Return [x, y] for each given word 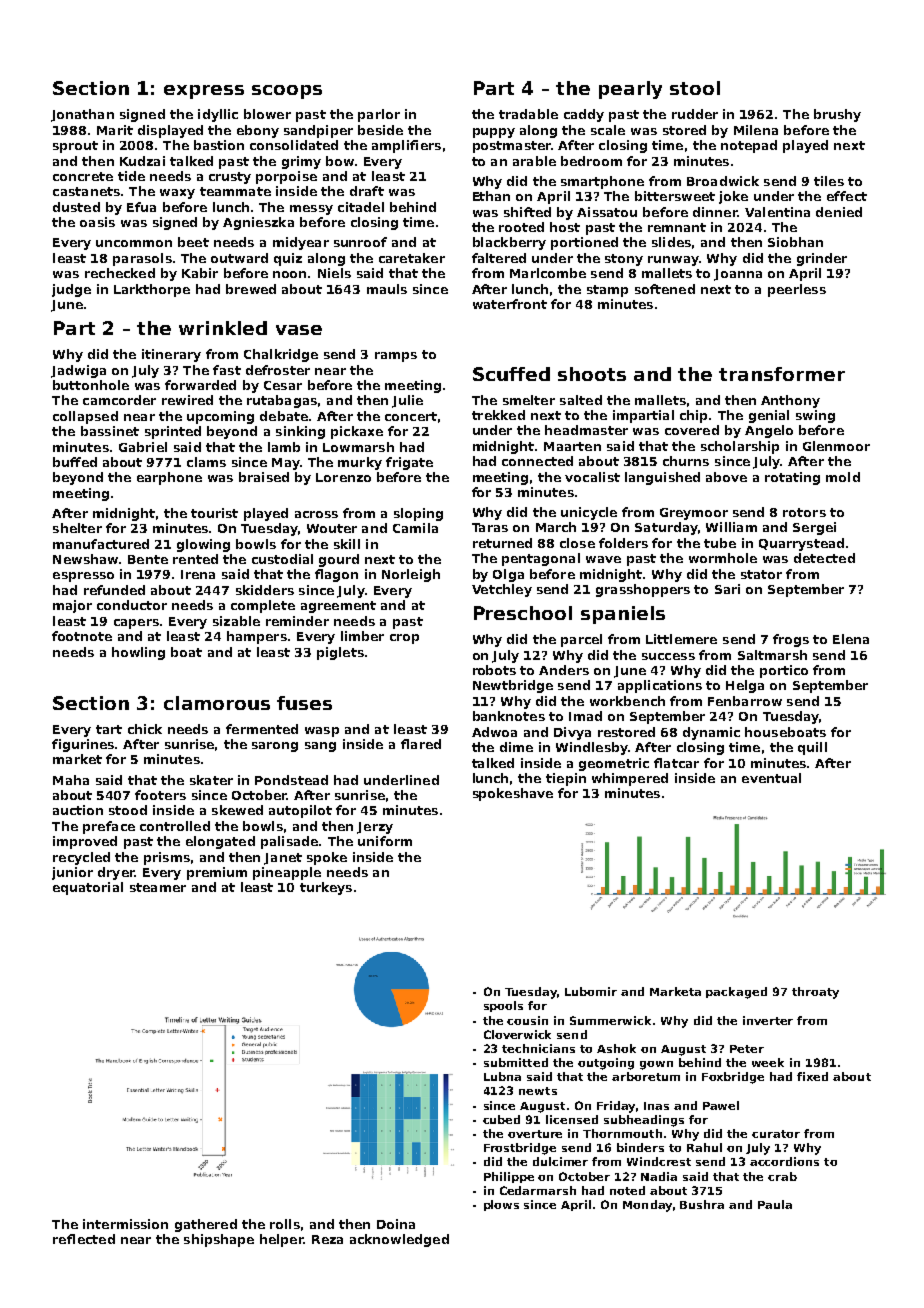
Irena [198, 574]
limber [362, 636]
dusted [76, 207]
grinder [822, 259]
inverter [768, 1020]
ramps [396, 357]
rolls [285, 1224]
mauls [387, 289]
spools [503, 1006]
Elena [851, 639]
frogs [791, 640]
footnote [82, 636]
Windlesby [592, 748]
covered [692, 430]
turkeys [326, 888]
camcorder [119, 400]
